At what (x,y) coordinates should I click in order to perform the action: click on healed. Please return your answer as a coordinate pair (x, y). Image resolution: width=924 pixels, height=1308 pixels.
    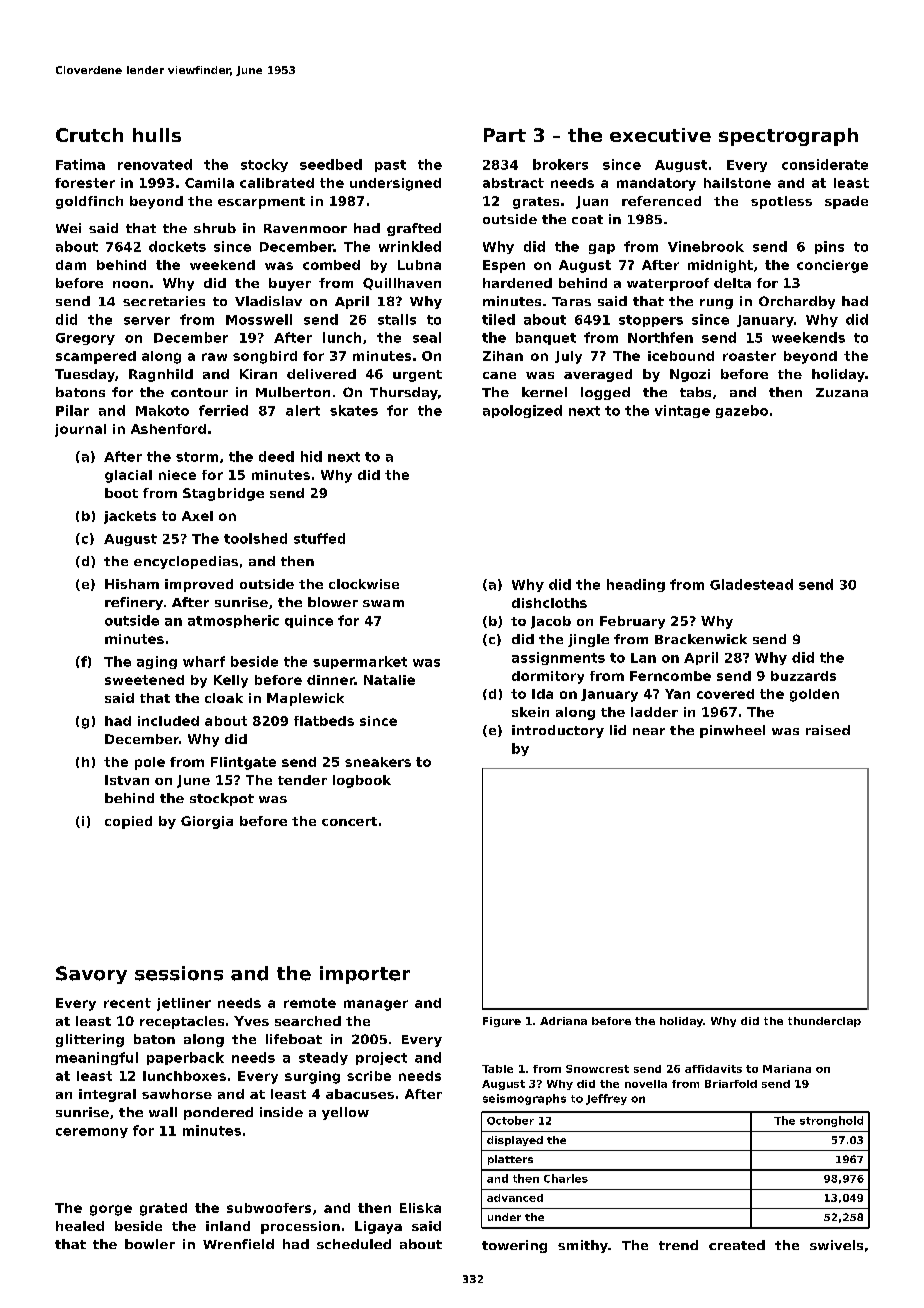
    Looking at the image, I should click on (80, 1226).
